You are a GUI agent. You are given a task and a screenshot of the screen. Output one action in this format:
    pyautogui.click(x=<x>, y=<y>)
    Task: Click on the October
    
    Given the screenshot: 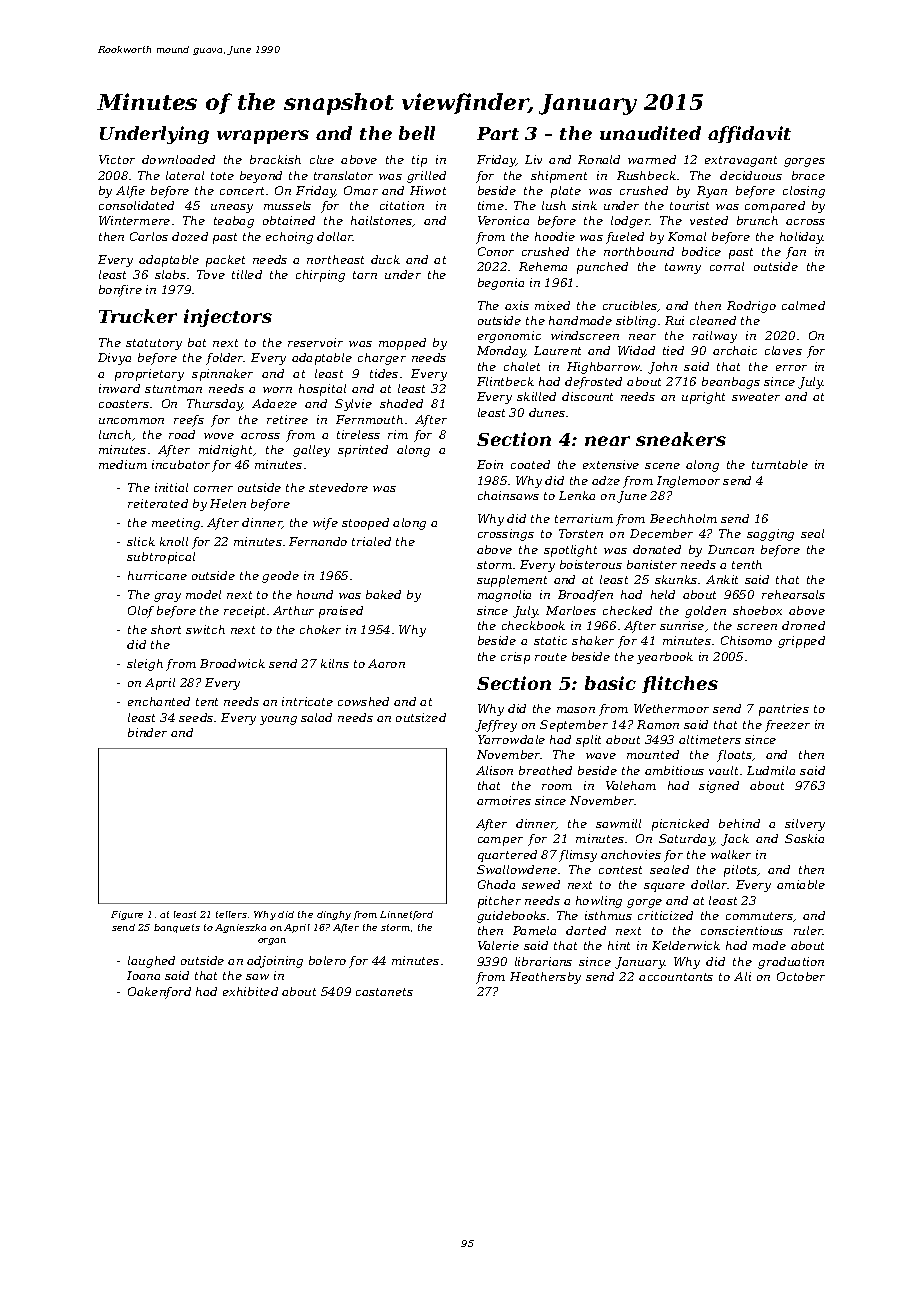 What is the action you would take?
    pyautogui.click(x=801, y=976)
